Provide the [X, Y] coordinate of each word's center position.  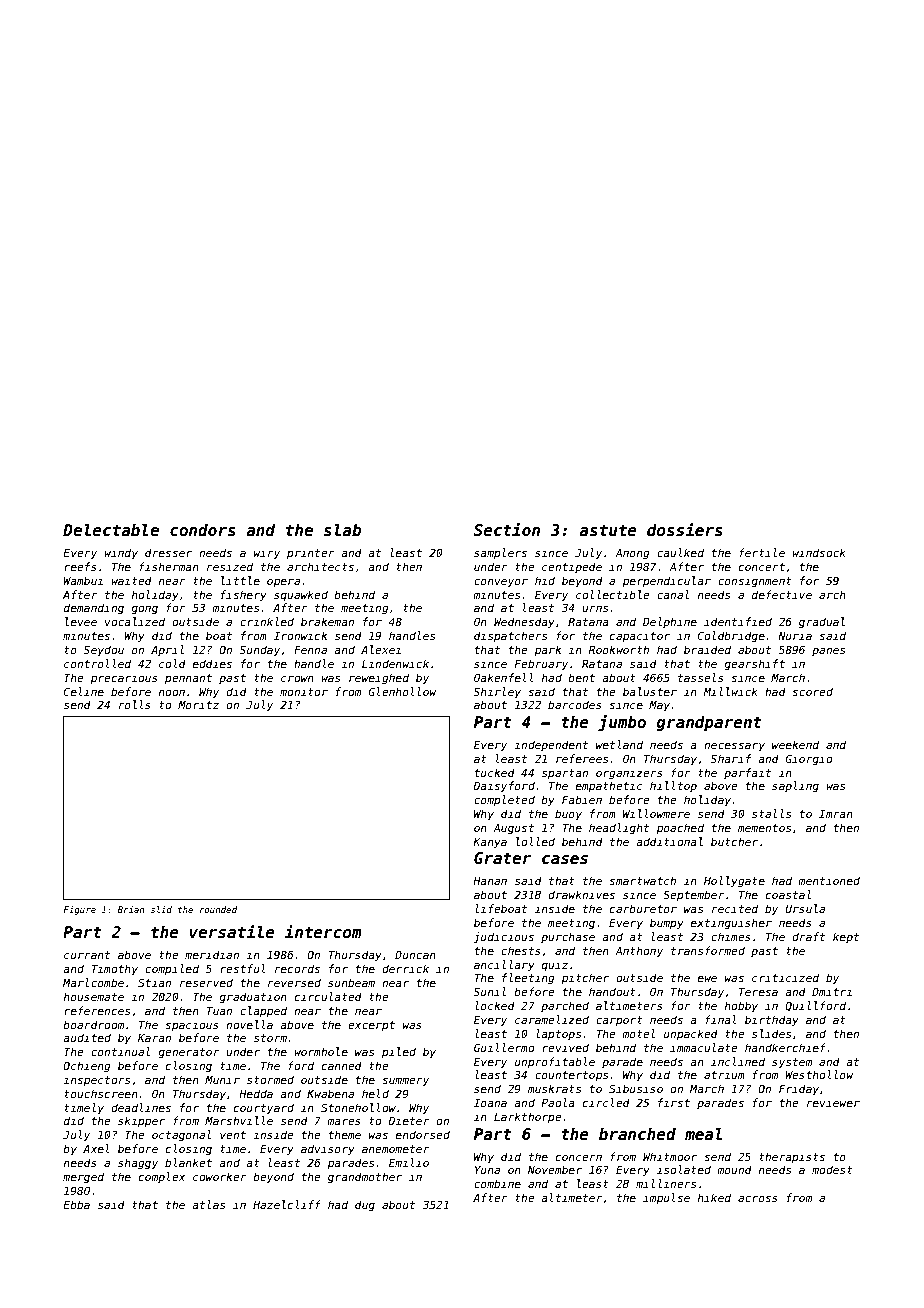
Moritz [198, 704]
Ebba [76, 1204]
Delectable [111, 530]
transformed [708, 950]
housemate [94, 996]
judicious [504, 938]
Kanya [490, 843]
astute [608, 530]
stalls [772, 813]
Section [507, 530]
